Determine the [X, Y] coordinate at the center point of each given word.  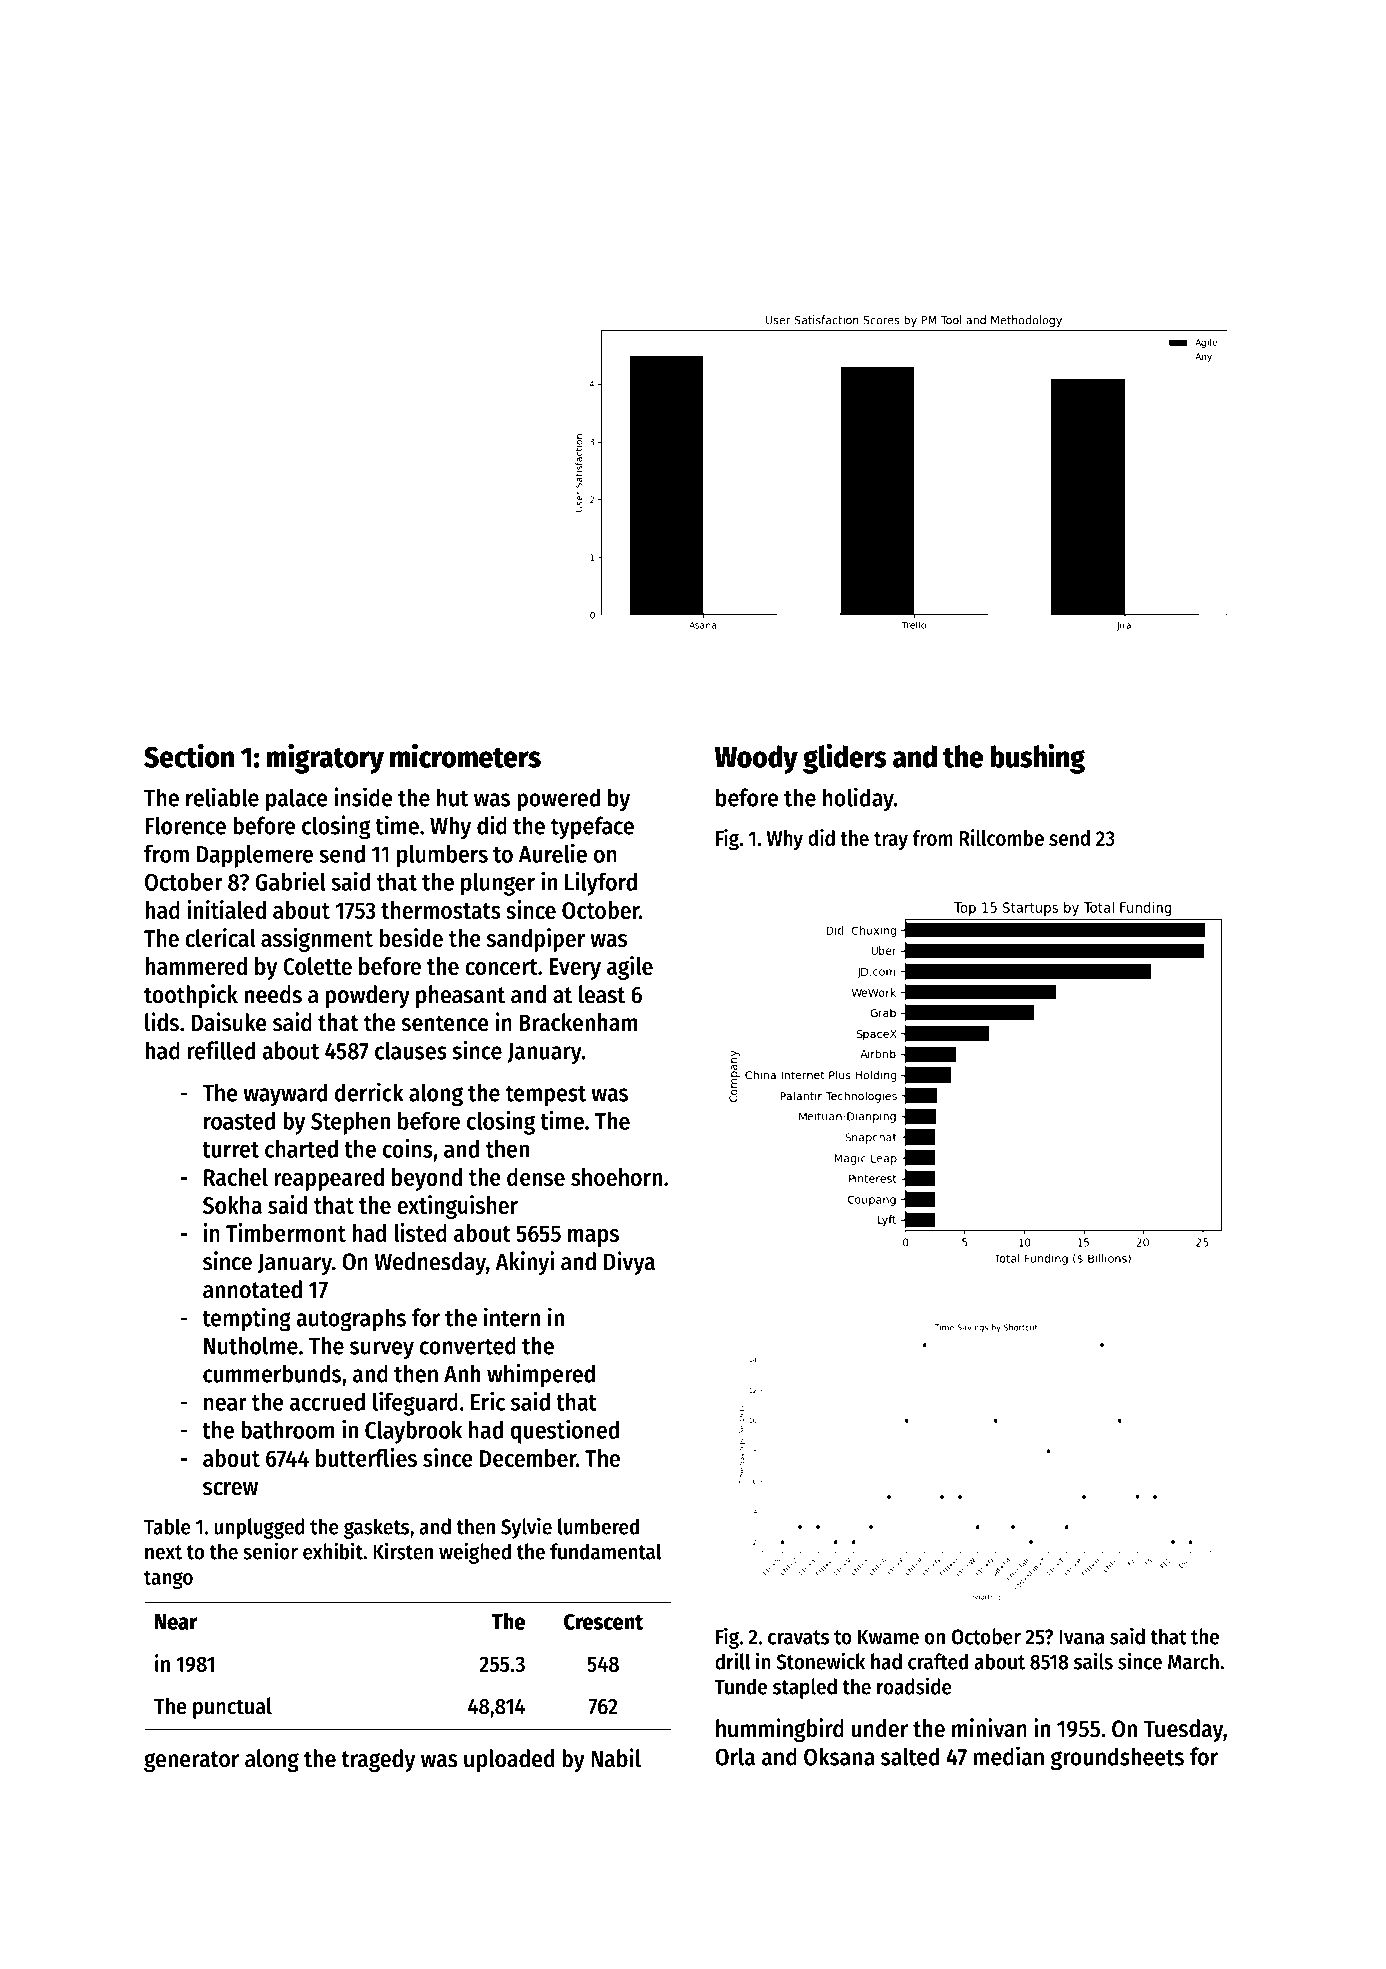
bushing [1037, 758]
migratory [325, 758]
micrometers [465, 755]
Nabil [616, 1758]
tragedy [378, 1760]
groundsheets [1117, 1759]
